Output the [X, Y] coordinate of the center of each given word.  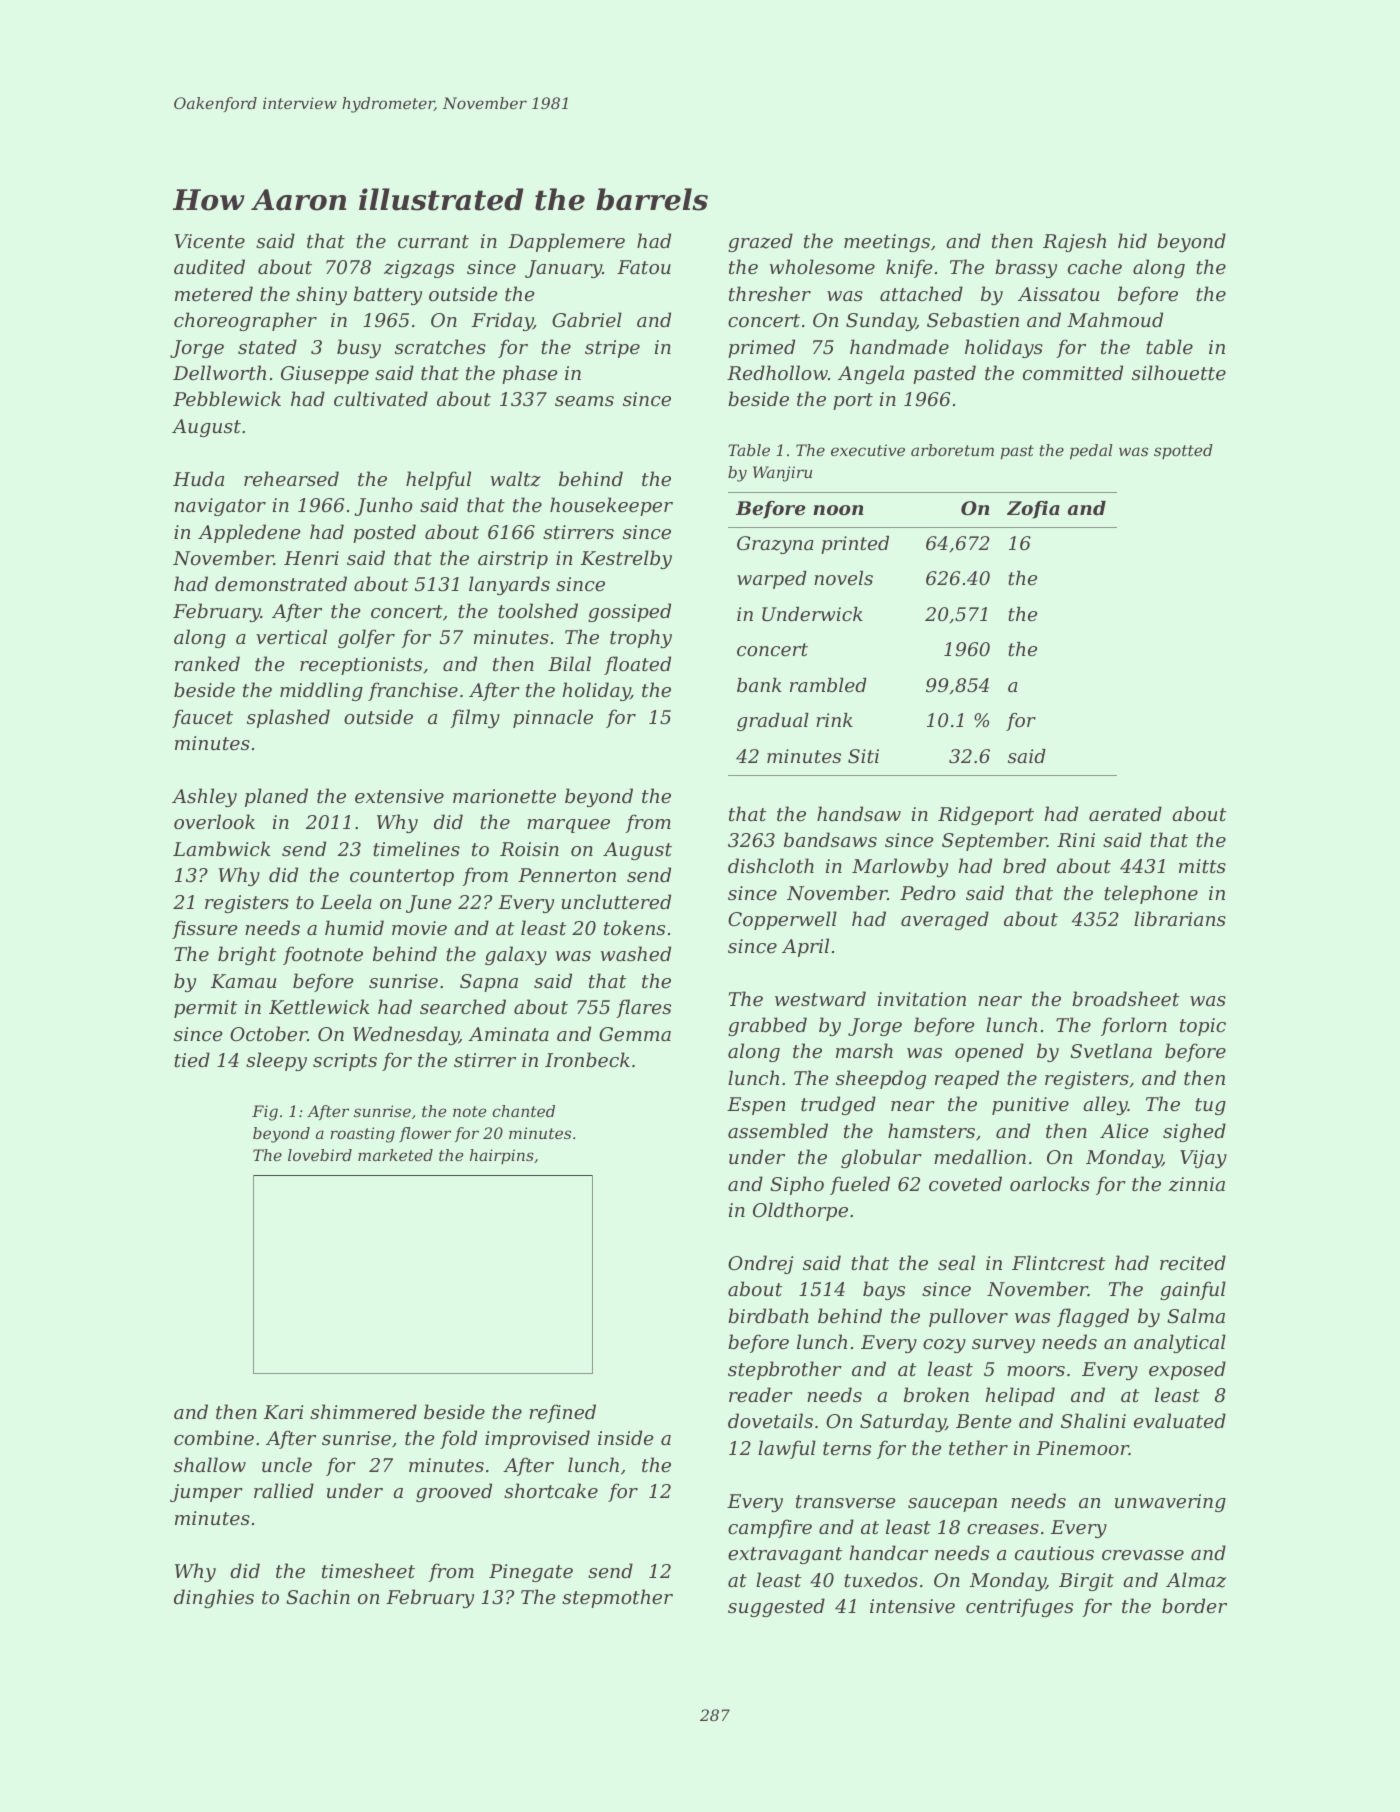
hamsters [931, 1130]
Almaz [1196, 1580]
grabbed [767, 1026]
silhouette [1179, 372]
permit [205, 1009]
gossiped [629, 612]
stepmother [617, 1598]
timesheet [368, 1570]
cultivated [381, 398]
